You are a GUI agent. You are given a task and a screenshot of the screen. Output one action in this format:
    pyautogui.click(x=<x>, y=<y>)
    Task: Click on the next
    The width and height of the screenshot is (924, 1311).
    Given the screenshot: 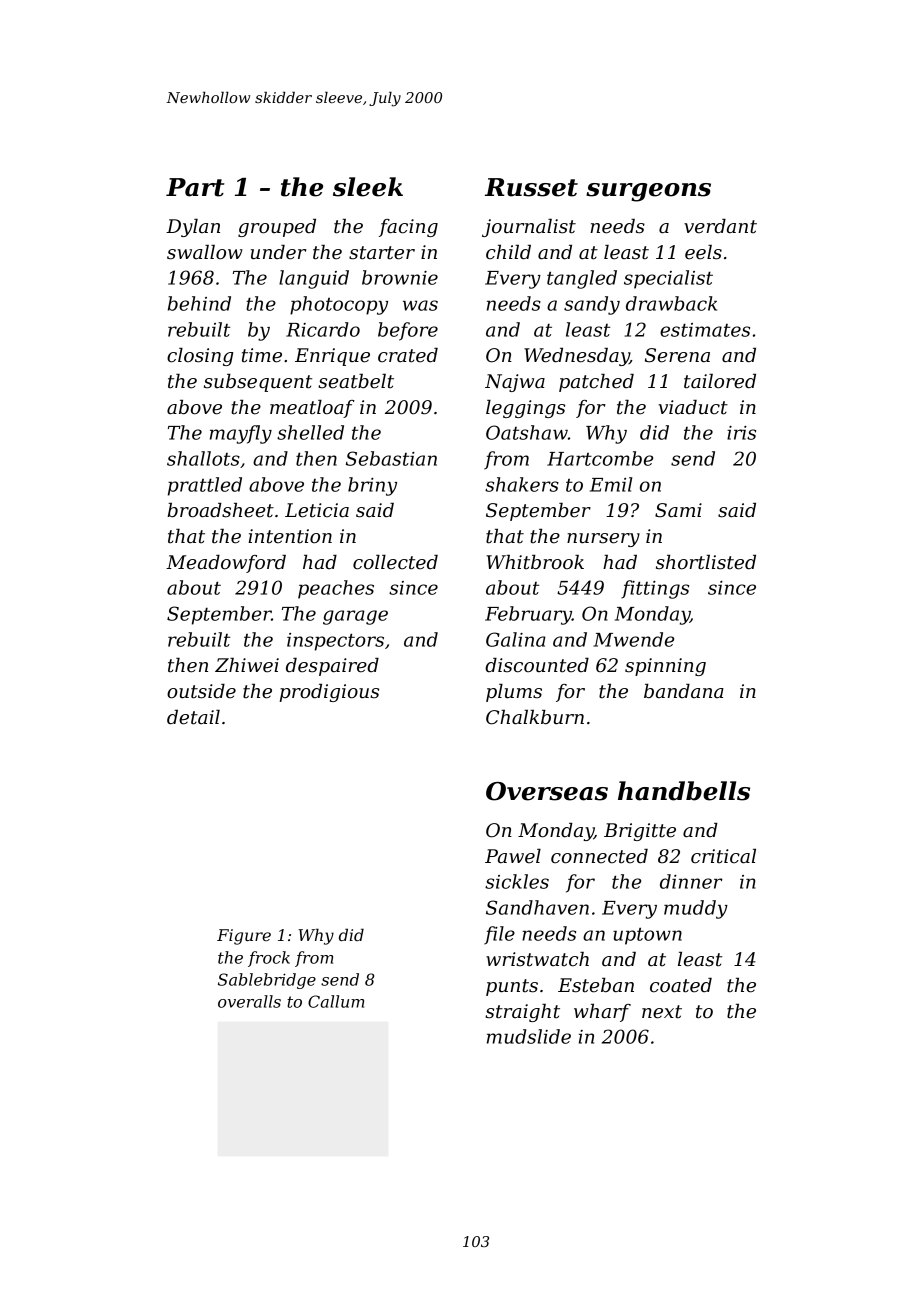 What is the action you would take?
    pyautogui.click(x=662, y=1012)
